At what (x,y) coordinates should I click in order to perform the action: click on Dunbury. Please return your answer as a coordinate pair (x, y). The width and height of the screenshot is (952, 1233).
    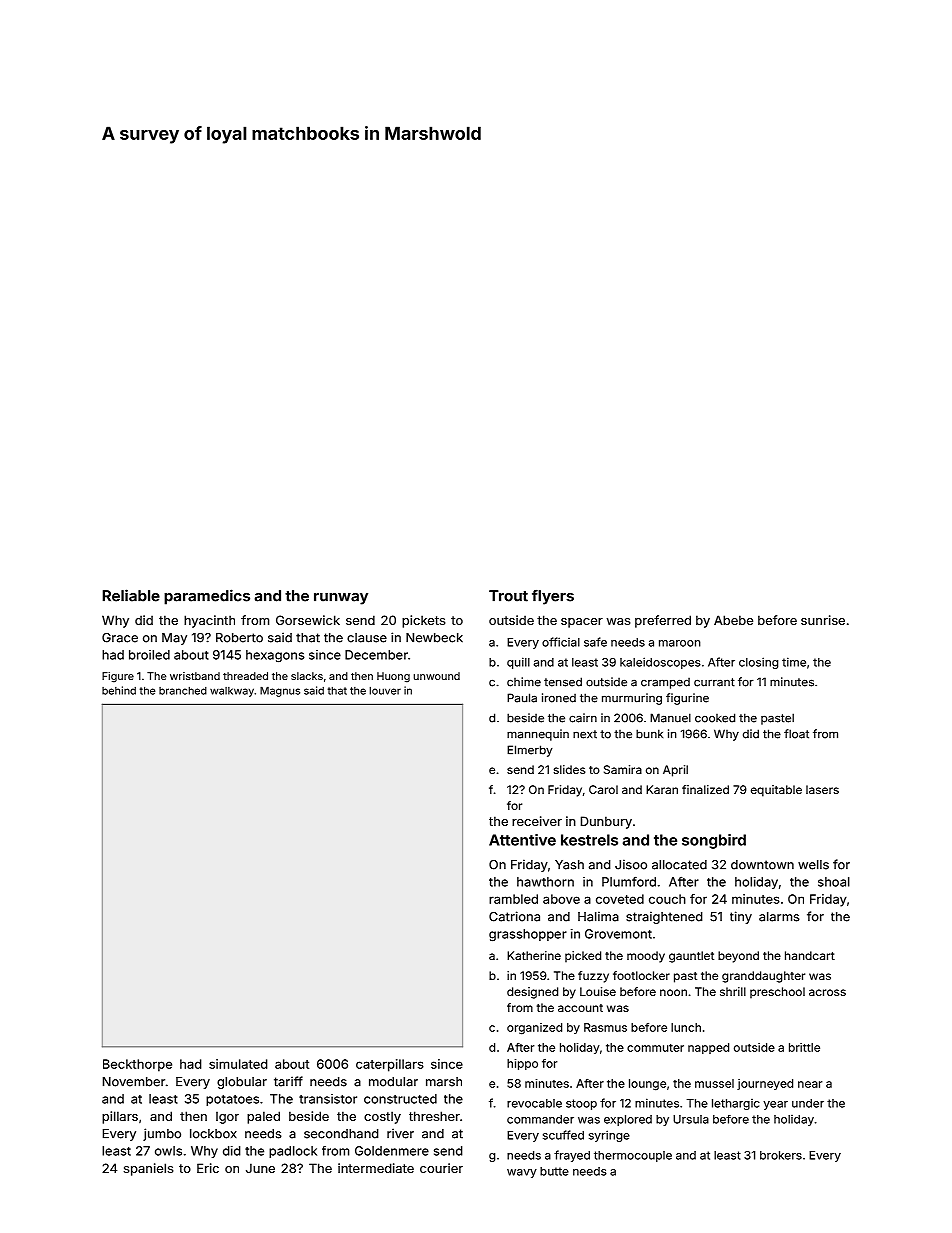
    Looking at the image, I should click on (606, 822).
